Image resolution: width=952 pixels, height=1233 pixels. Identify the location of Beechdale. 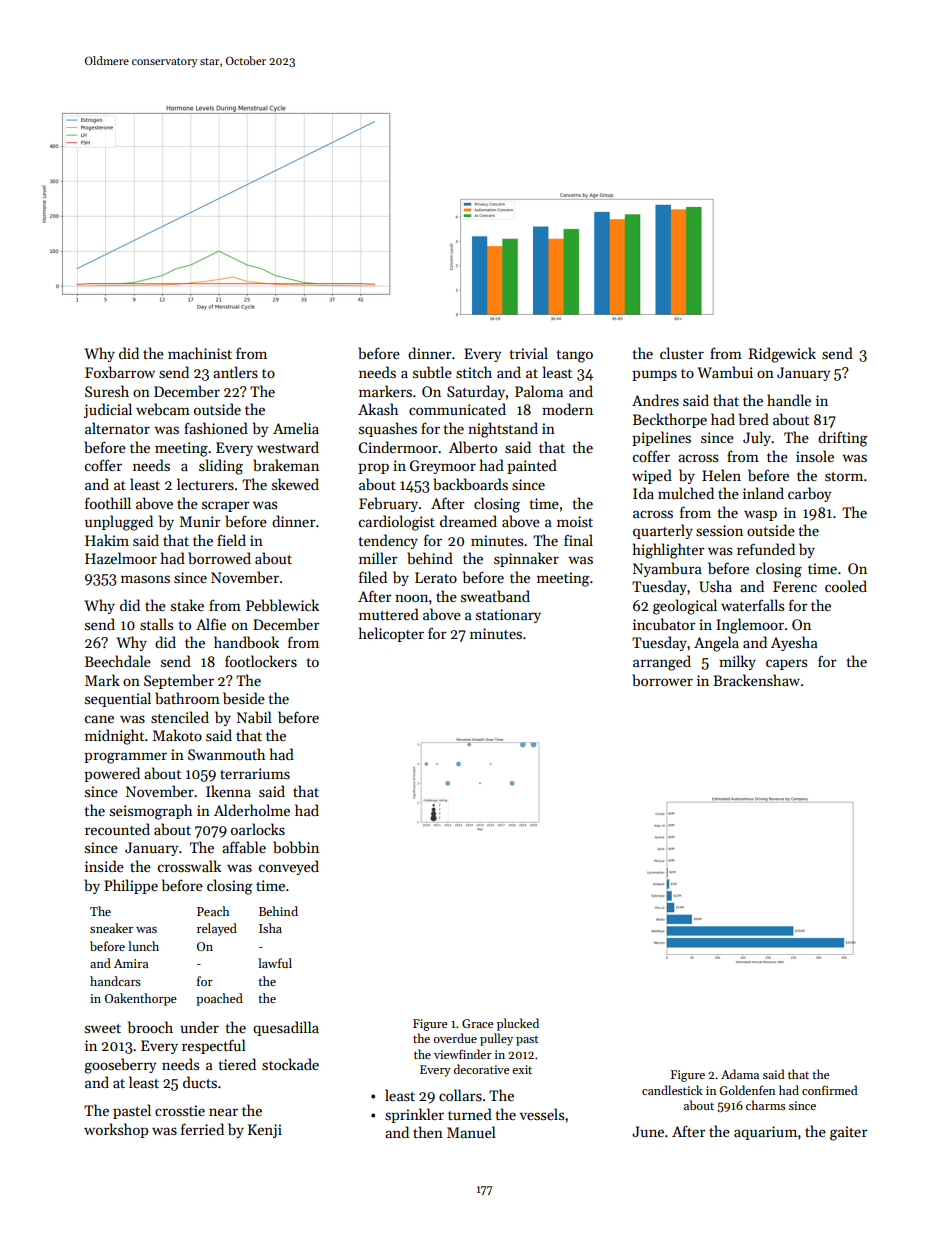
(118, 661).
